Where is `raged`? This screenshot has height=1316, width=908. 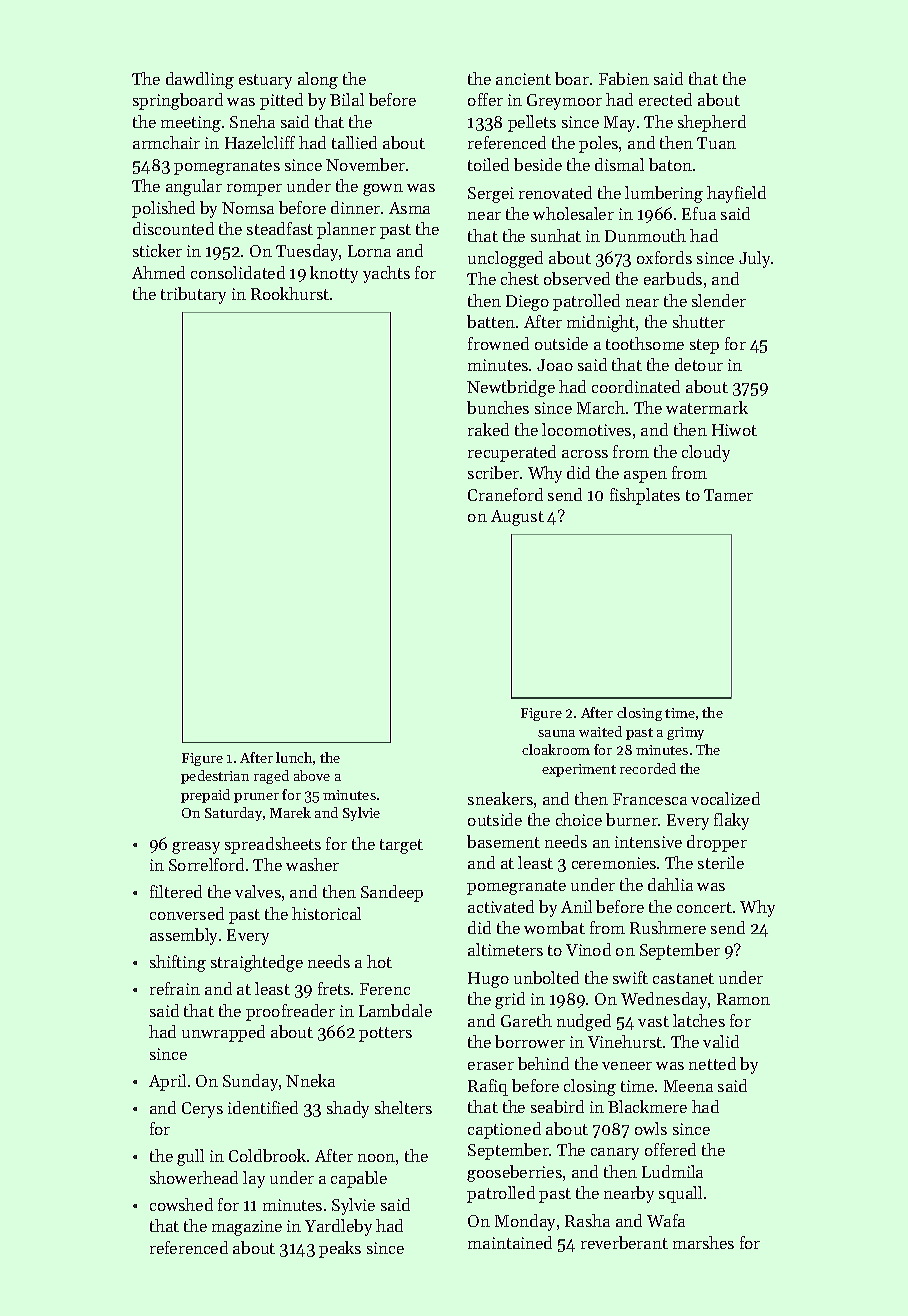
raged is located at coordinates (271, 777).
